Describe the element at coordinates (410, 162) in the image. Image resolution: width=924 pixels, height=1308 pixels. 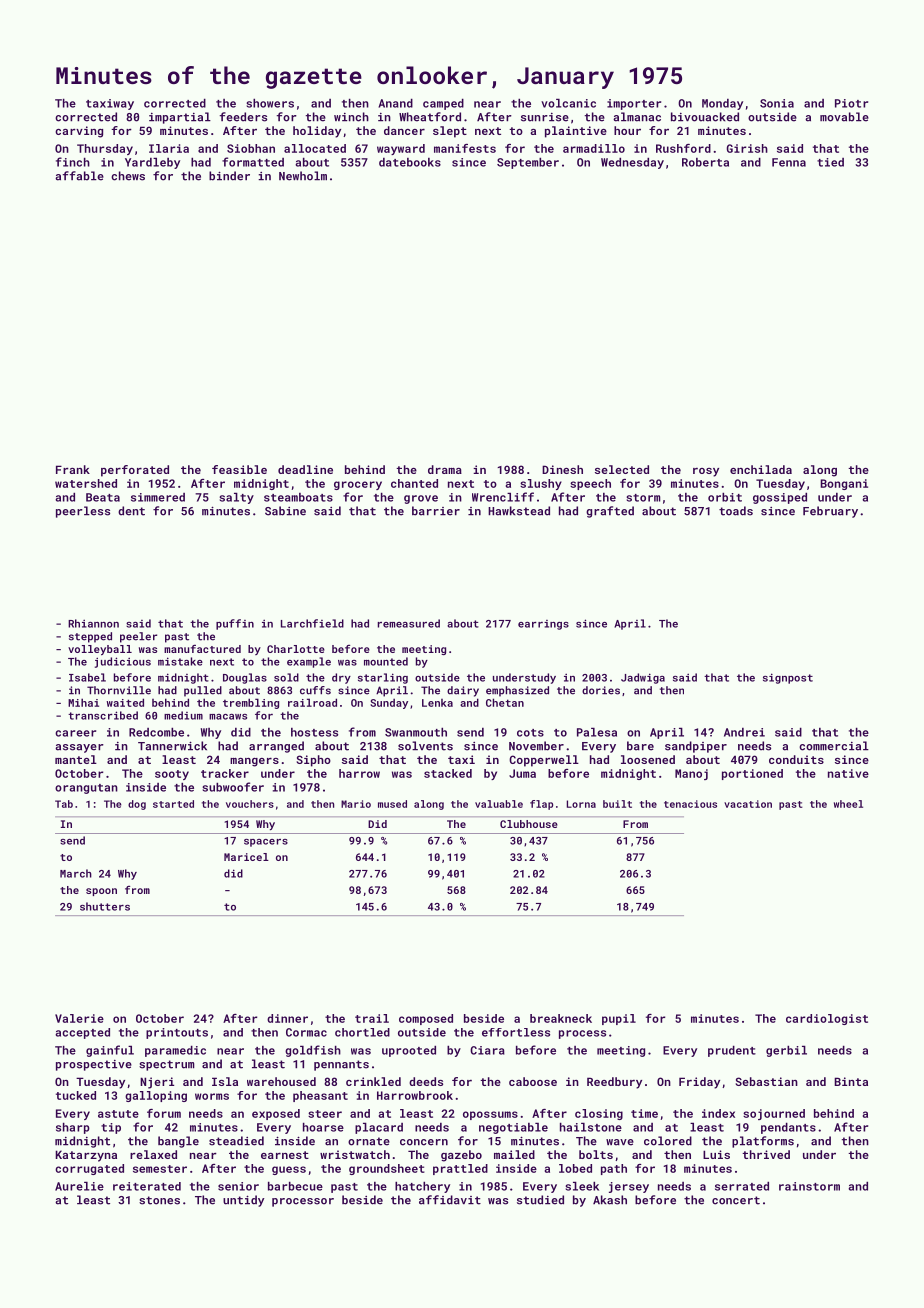
I see `datebooks` at that location.
